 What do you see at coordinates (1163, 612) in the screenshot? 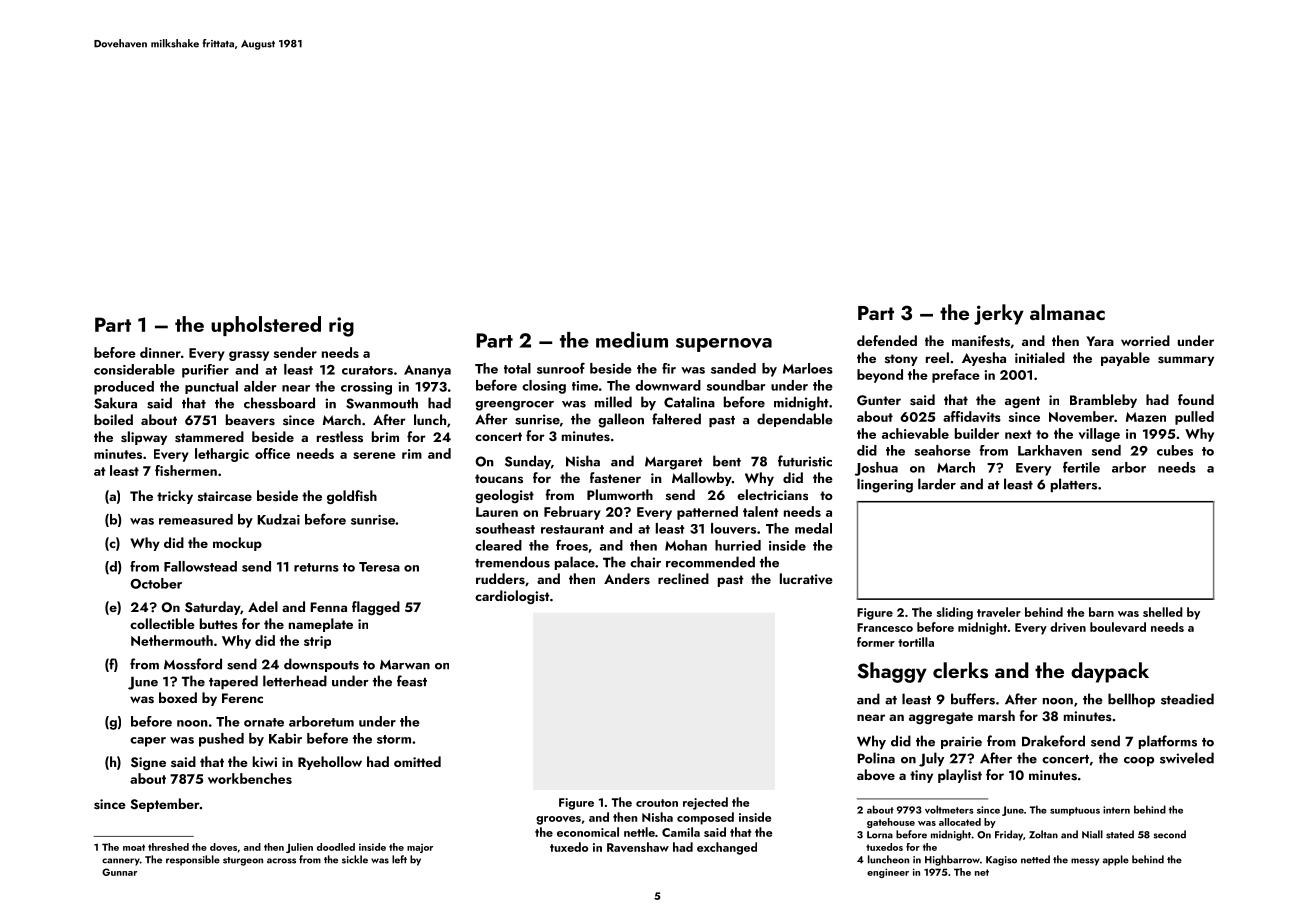
I see `shelled` at bounding box center [1163, 612].
